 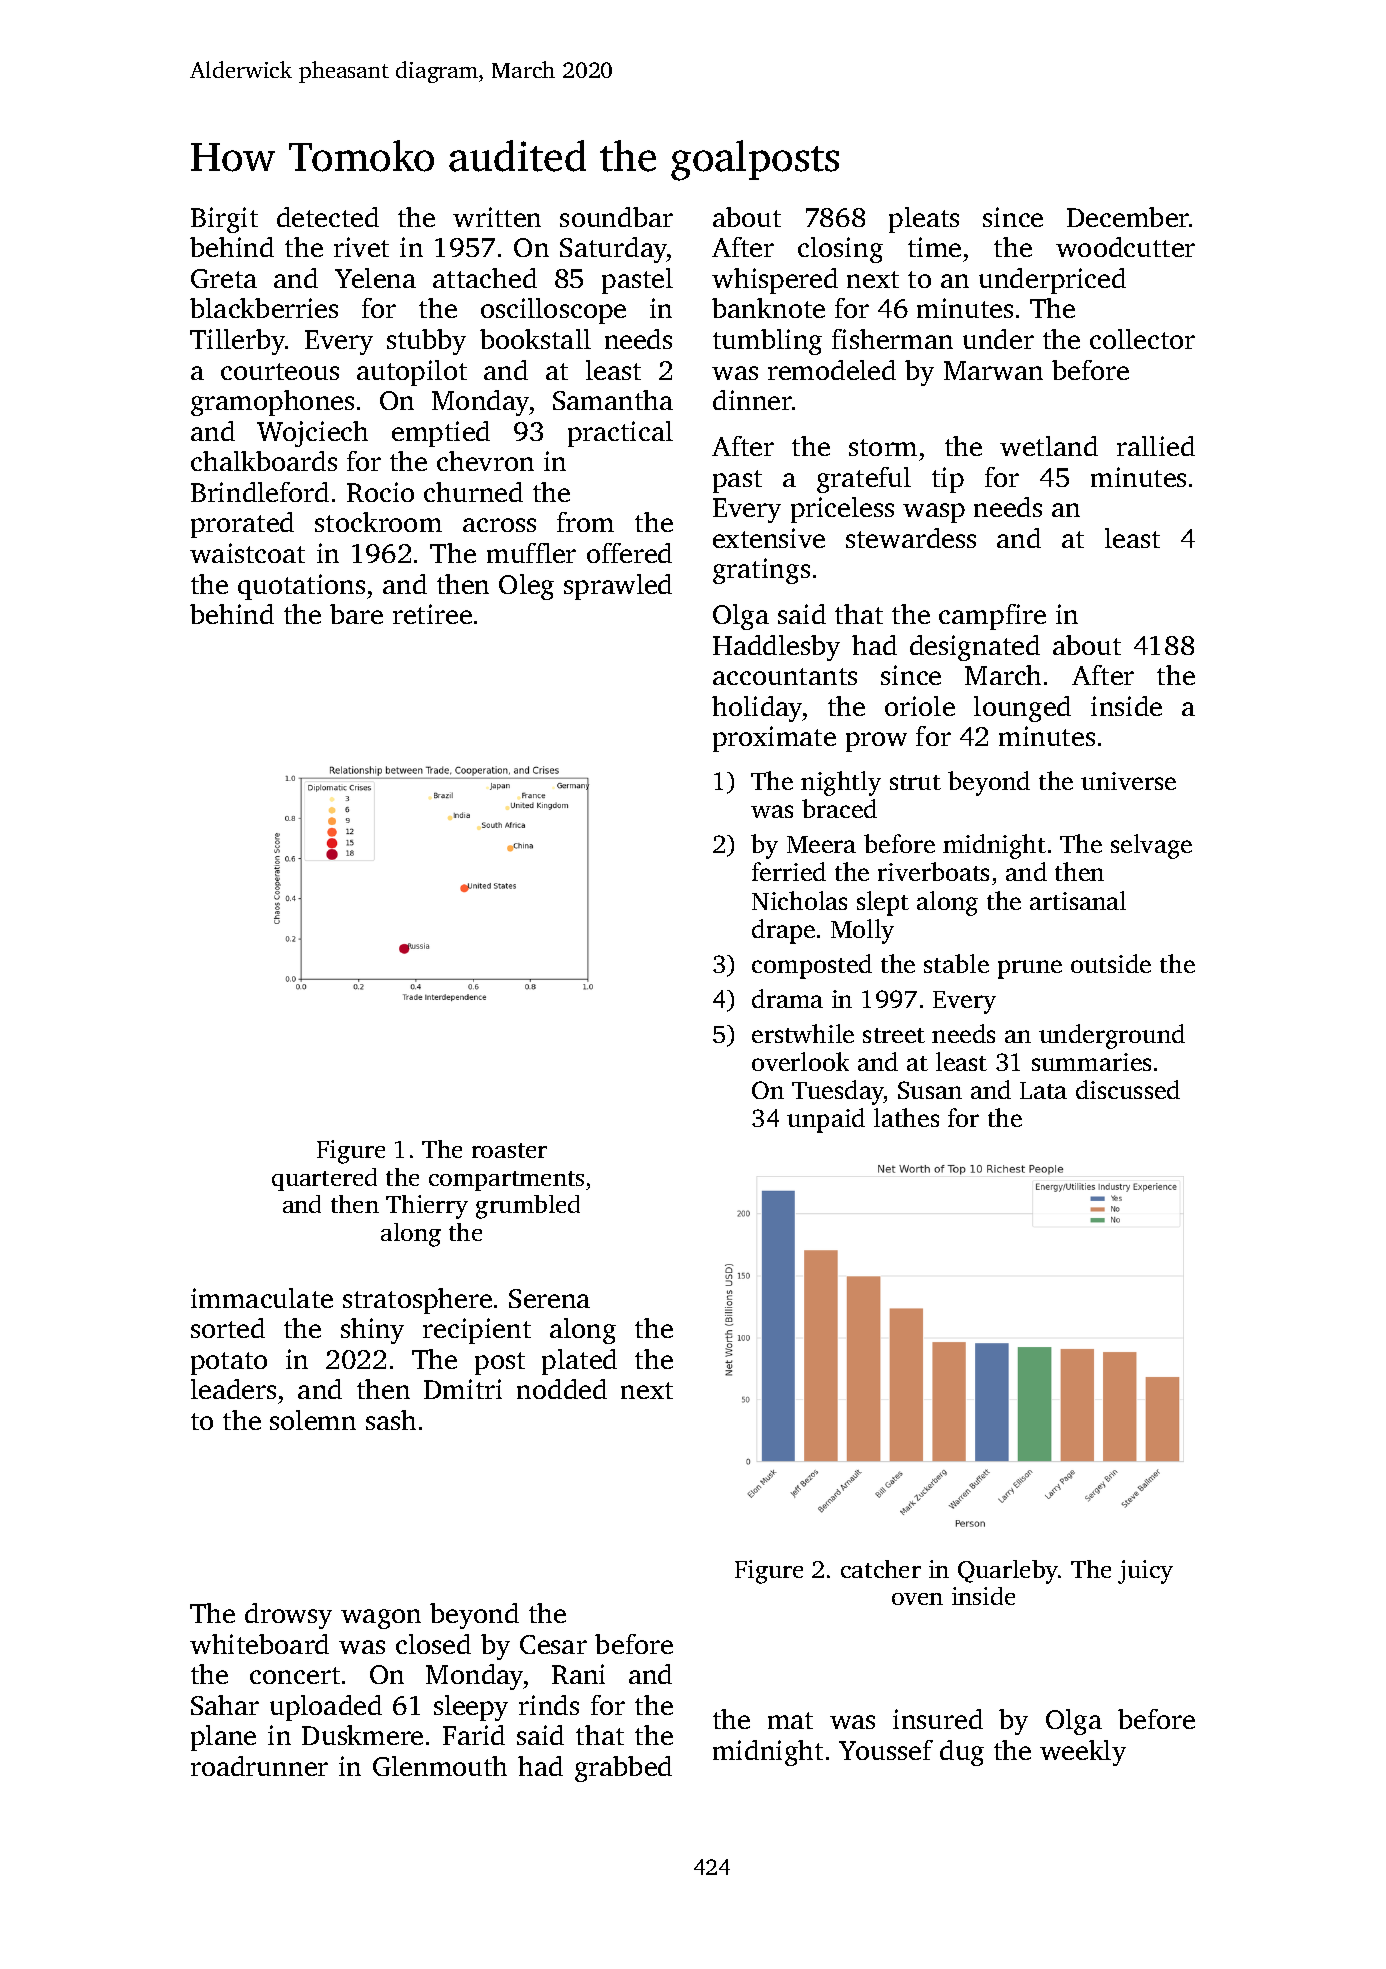 What do you see at coordinates (288, 1616) in the page?
I see `drowsy` at bounding box center [288, 1616].
